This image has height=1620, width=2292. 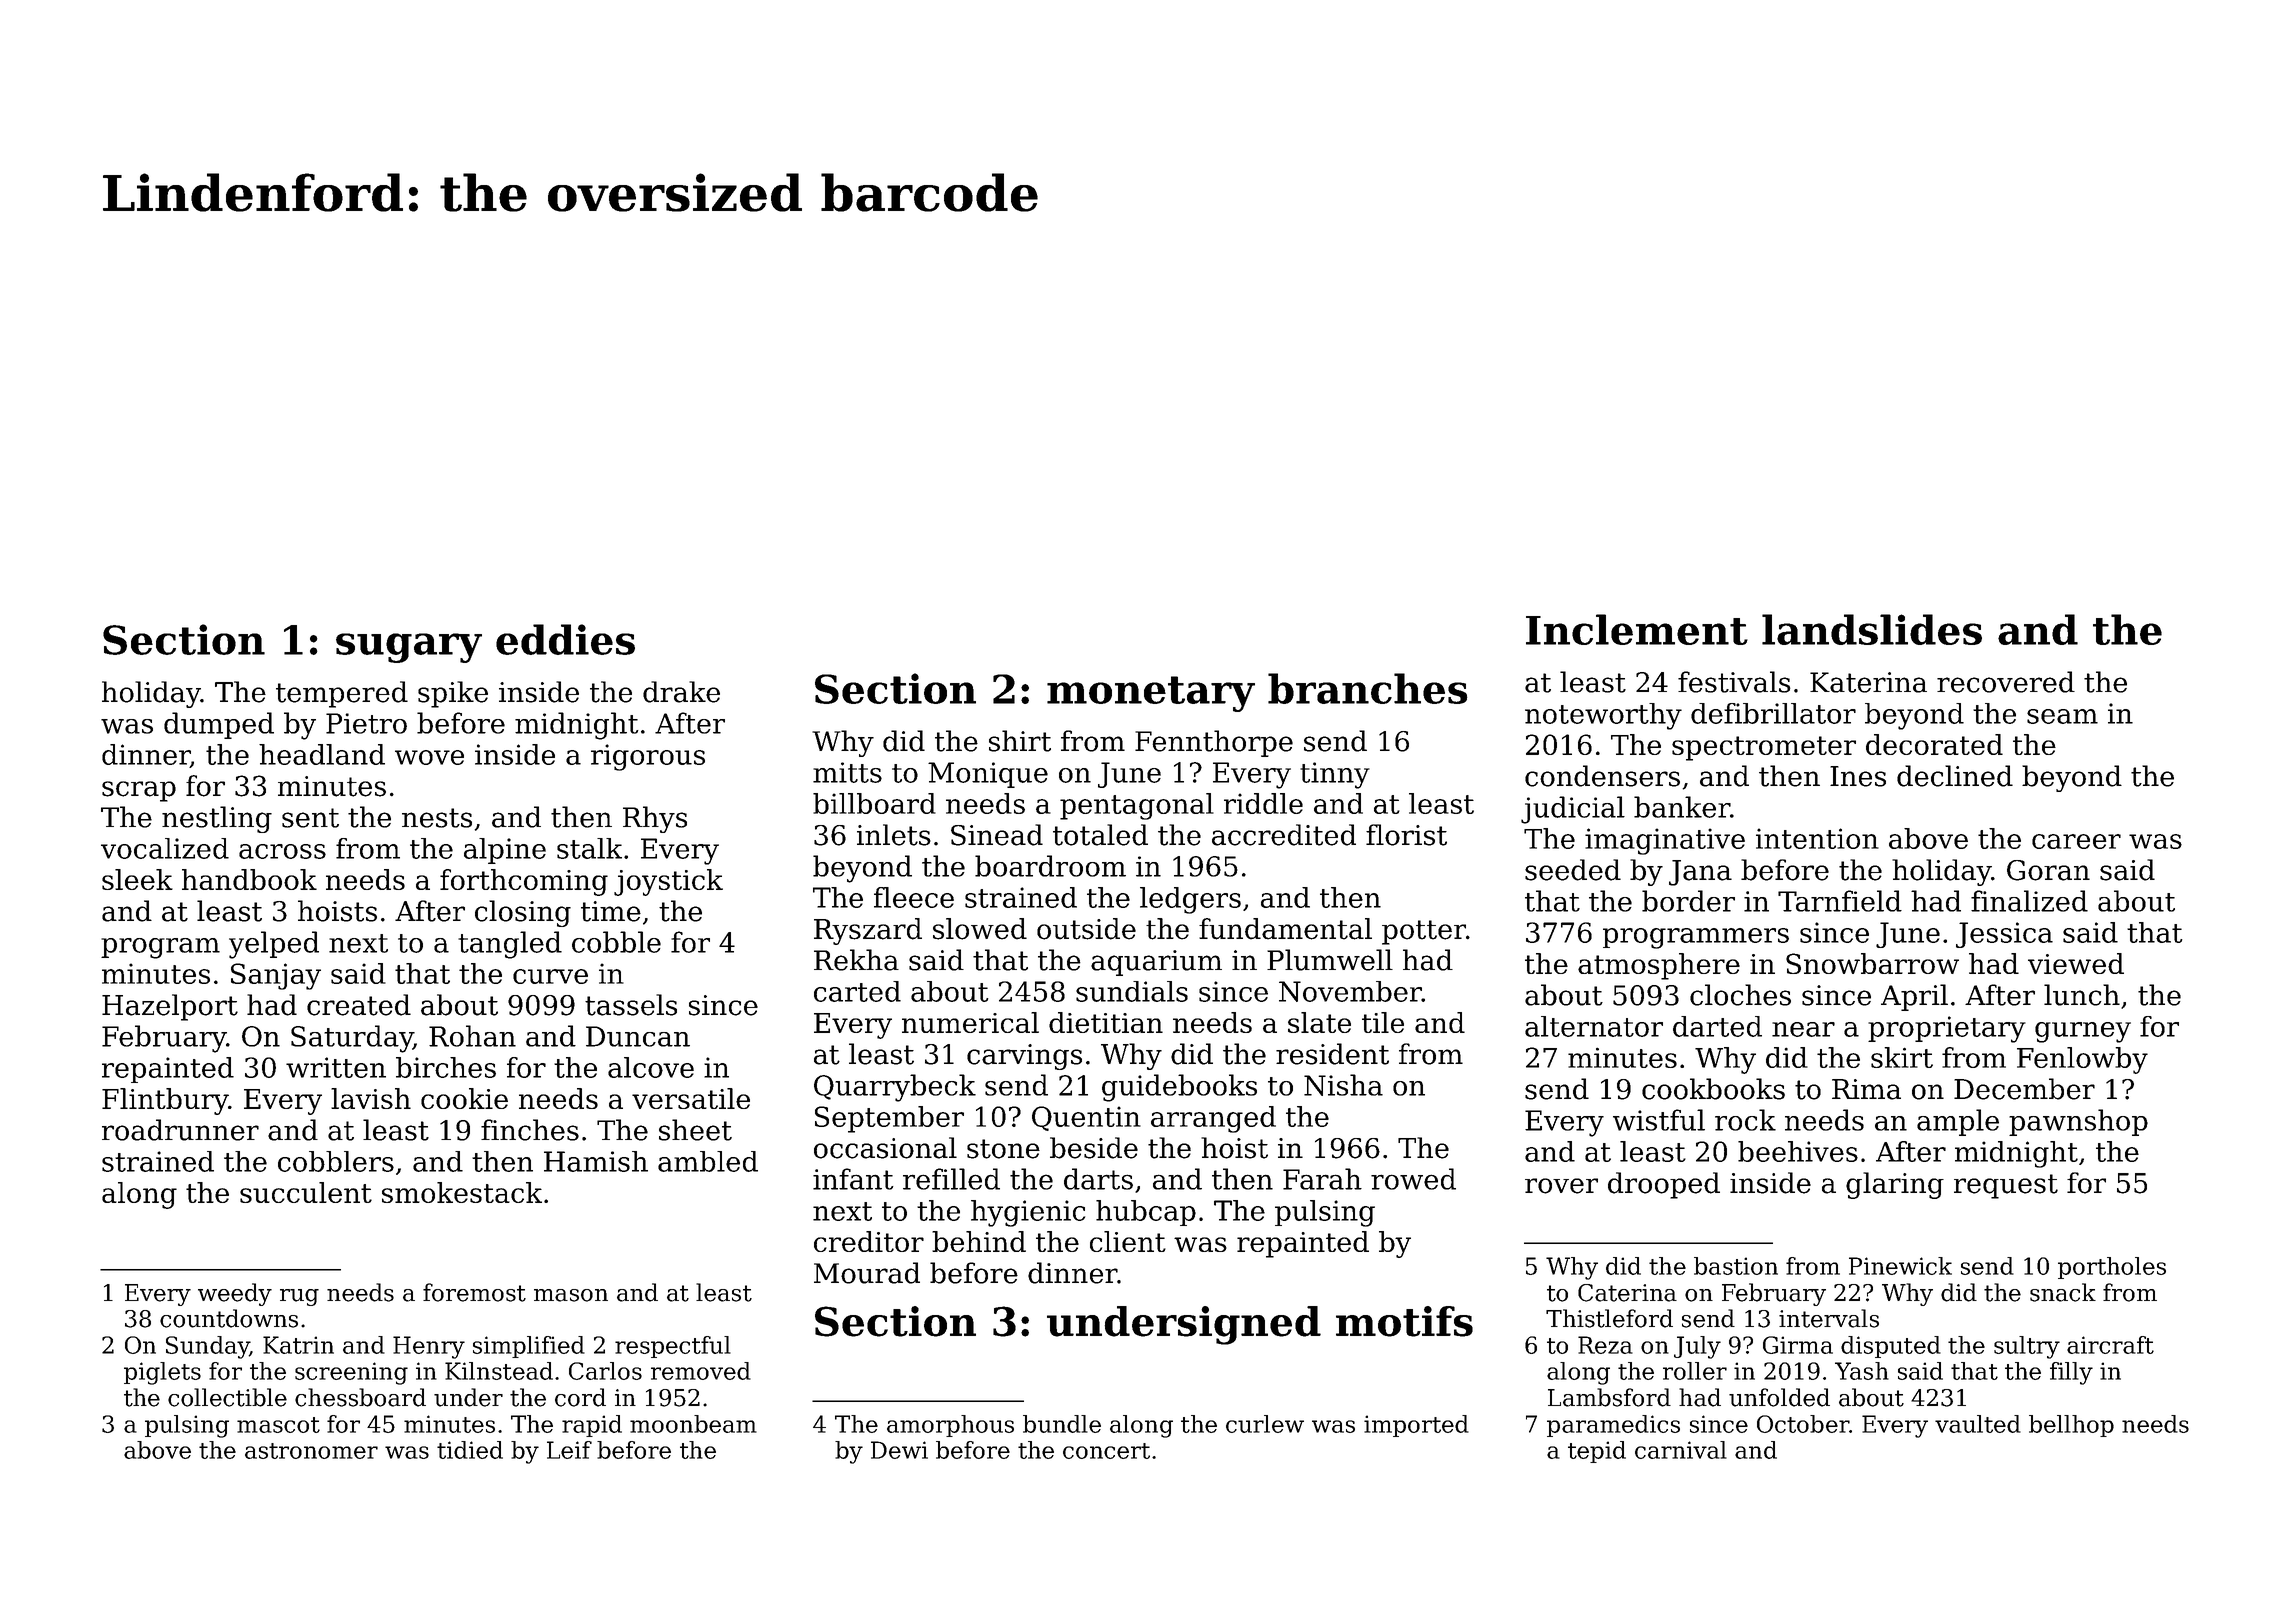 I want to click on Sunday, so click(x=207, y=1347).
